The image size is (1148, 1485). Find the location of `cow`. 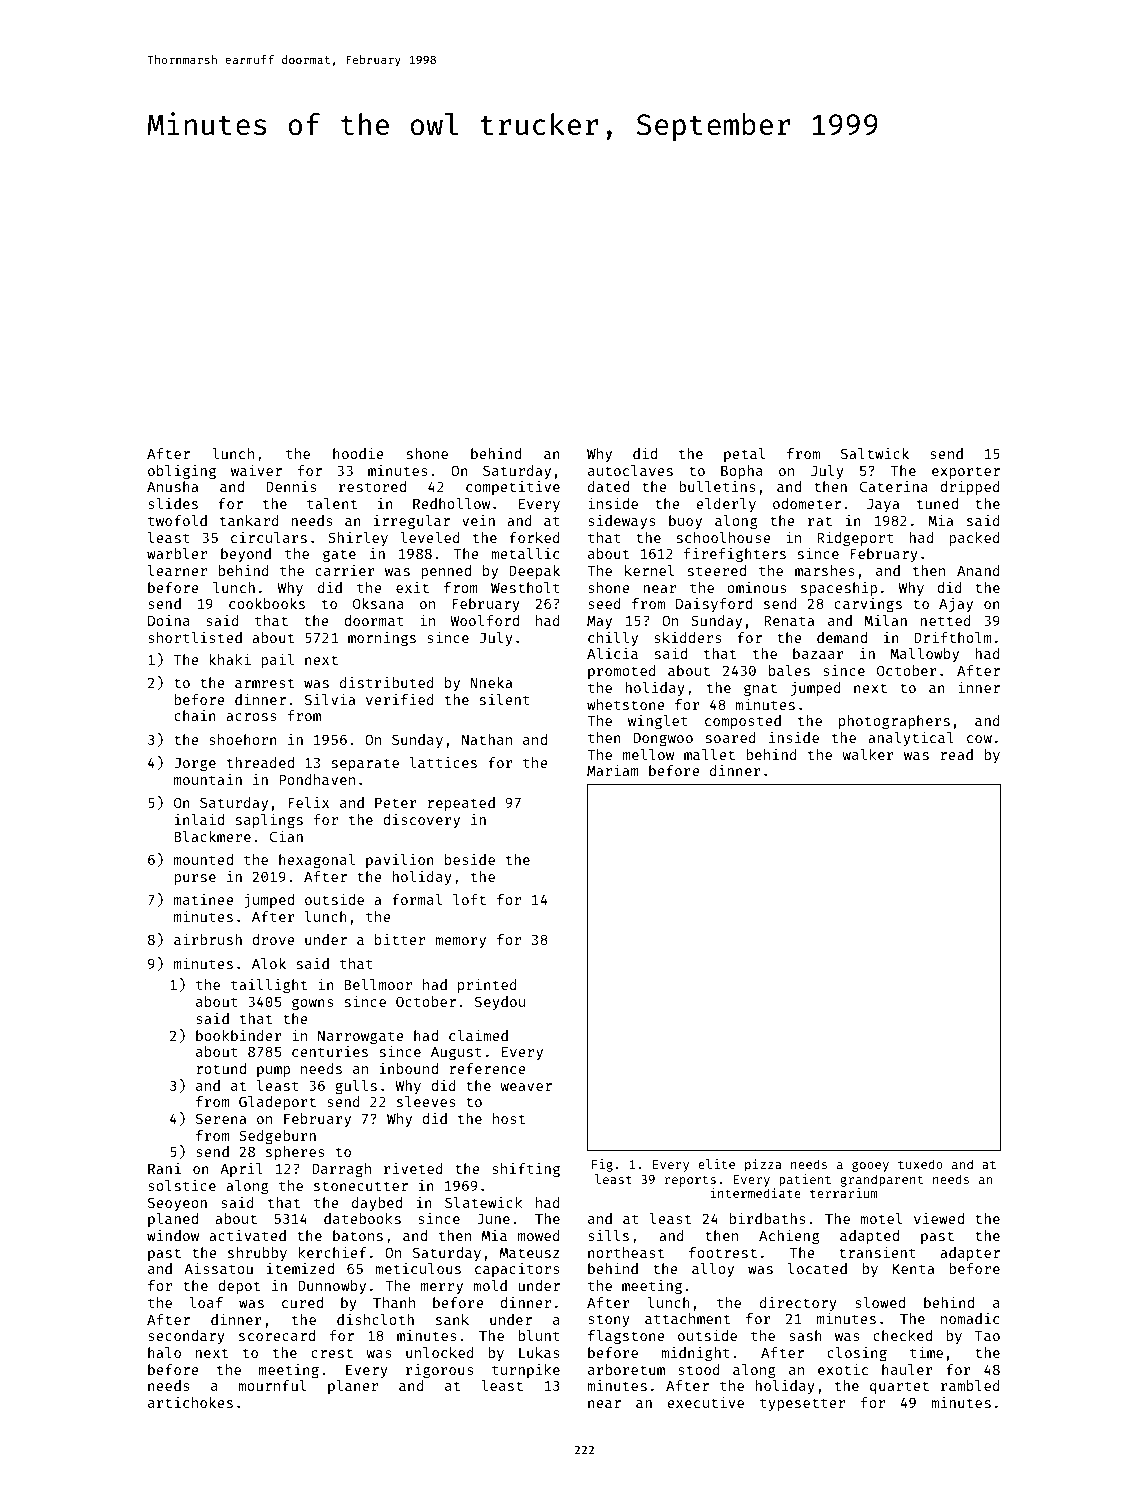

cow is located at coordinates (979, 739).
